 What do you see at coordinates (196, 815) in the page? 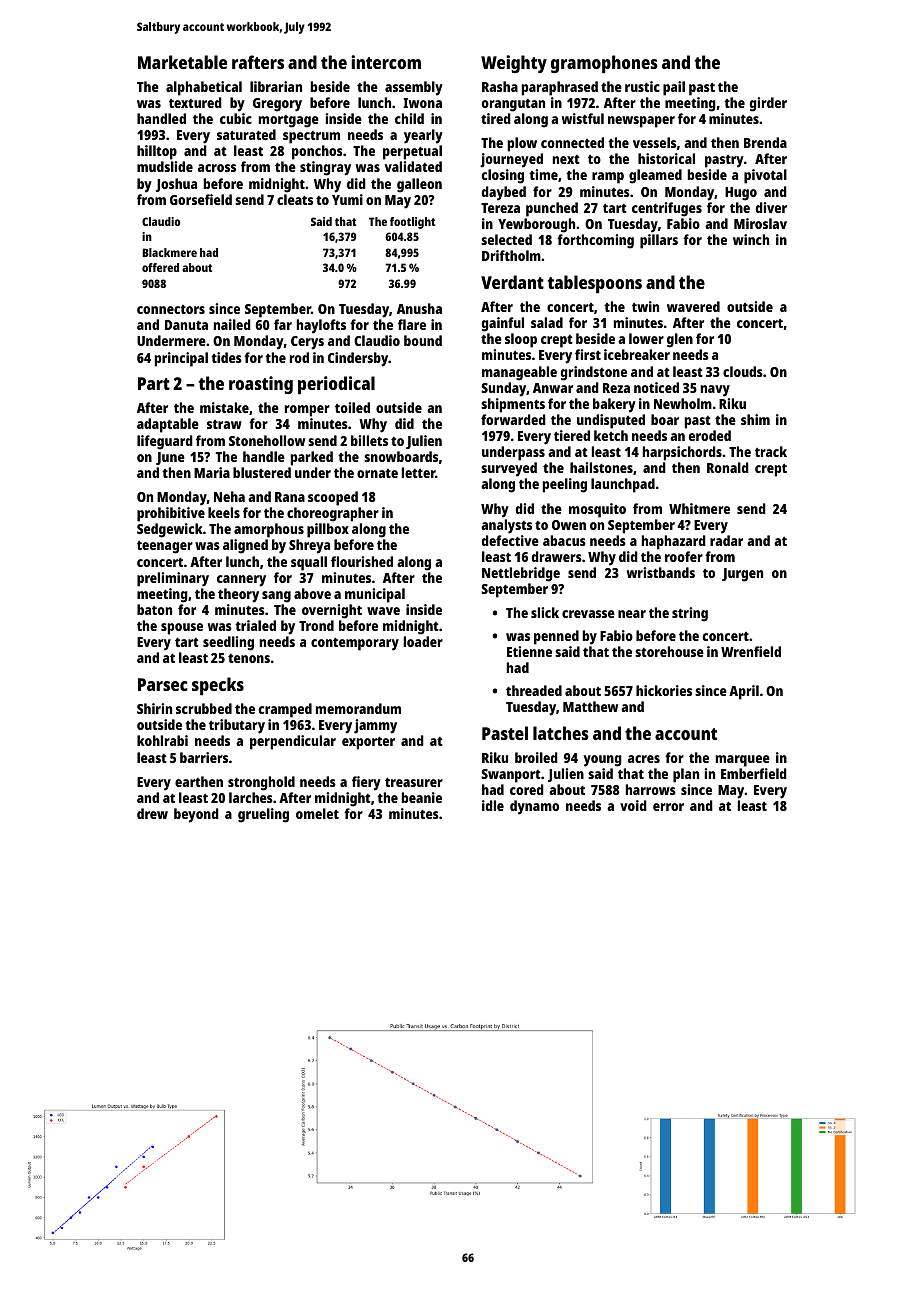
I see `beyond` at bounding box center [196, 815].
